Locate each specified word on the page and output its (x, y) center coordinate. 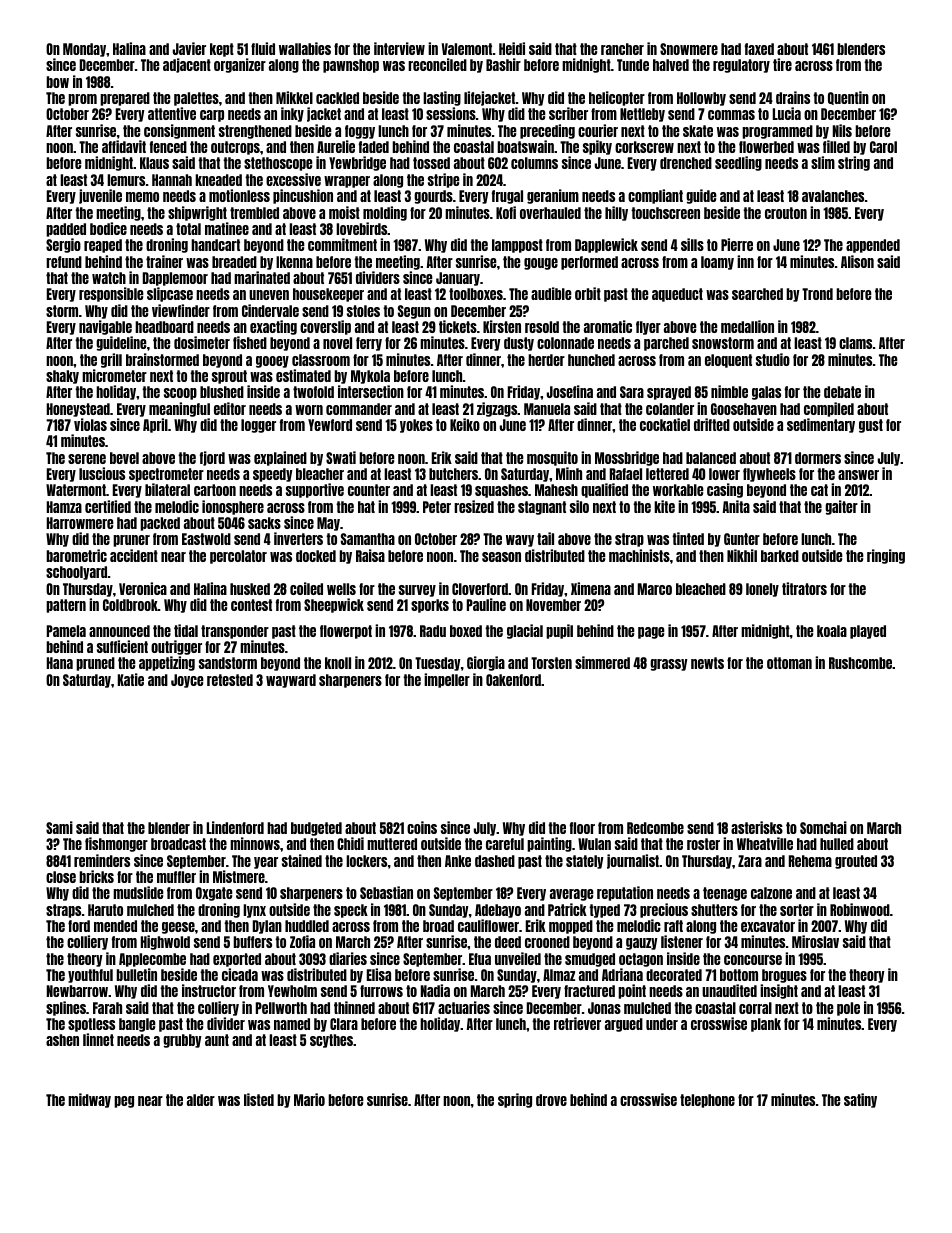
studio (773, 359)
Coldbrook (130, 605)
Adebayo (498, 911)
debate (842, 392)
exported (237, 960)
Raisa (370, 555)
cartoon (215, 490)
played (868, 632)
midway (89, 1100)
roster (703, 844)
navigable (105, 327)
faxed (759, 49)
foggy (360, 132)
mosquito (552, 458)
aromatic (608, 326)
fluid (263, 48)
